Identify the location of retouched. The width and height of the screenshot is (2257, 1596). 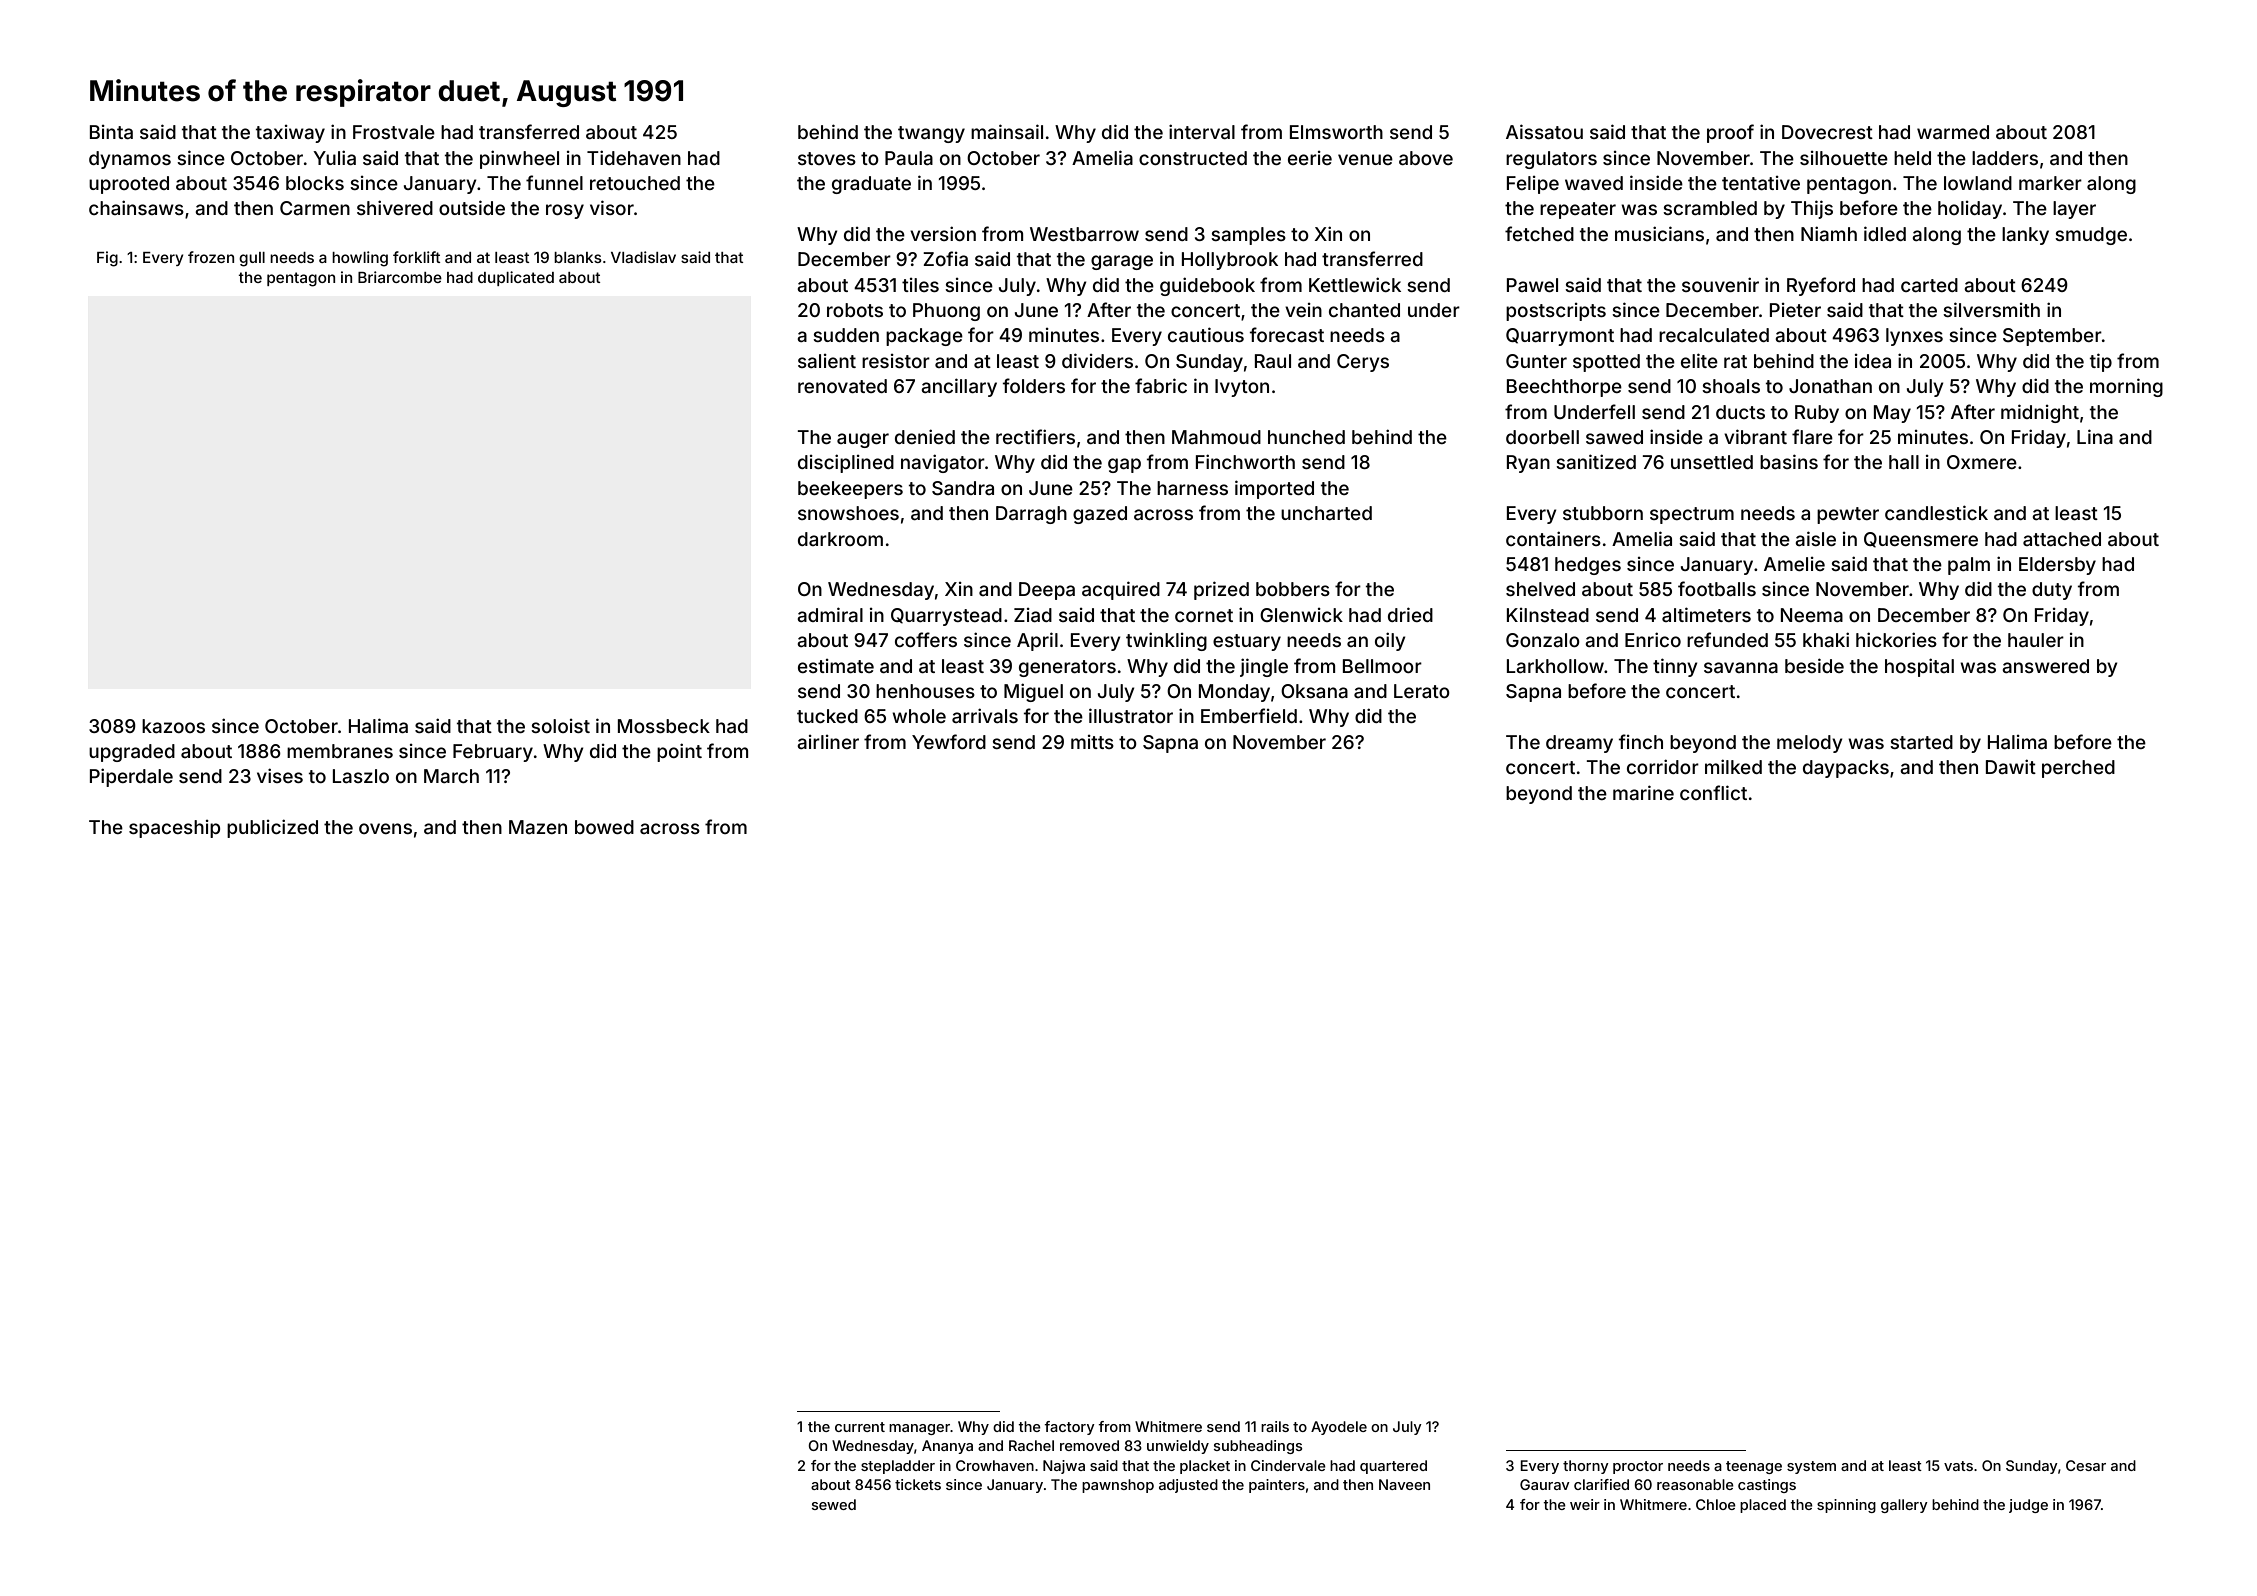
(635, 183).
